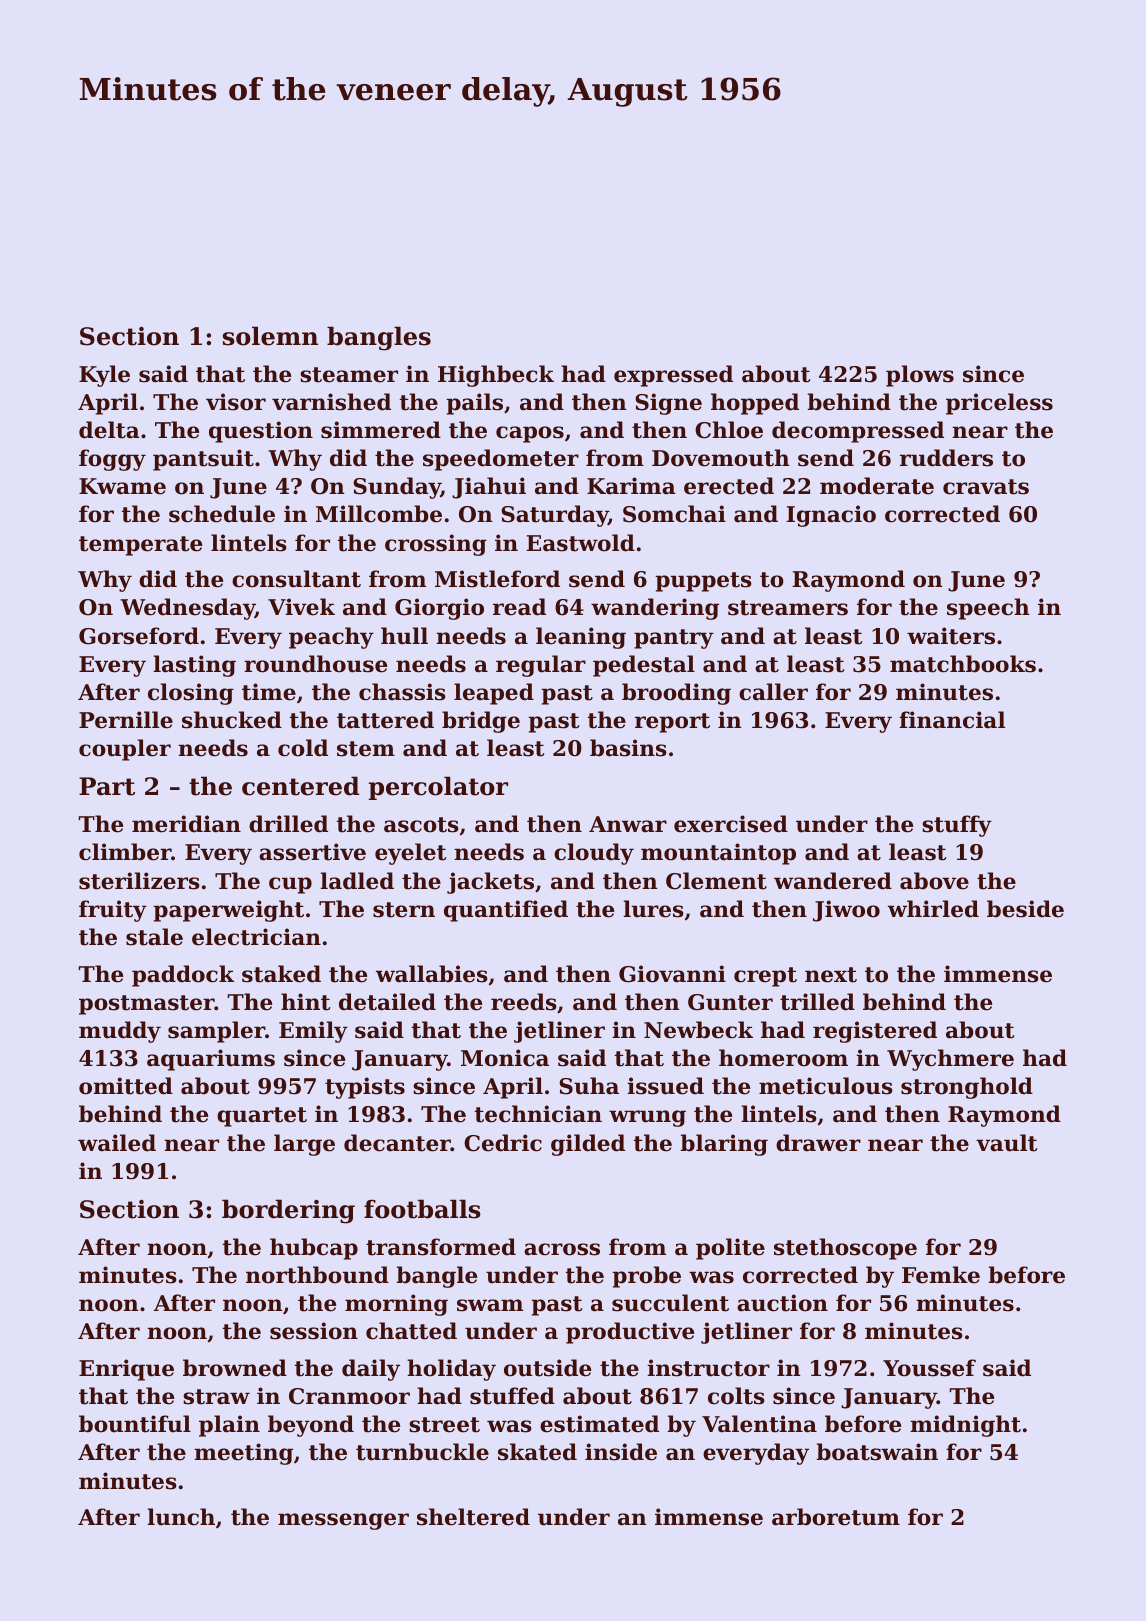  I want to click on exercised, so click(731, 824).
